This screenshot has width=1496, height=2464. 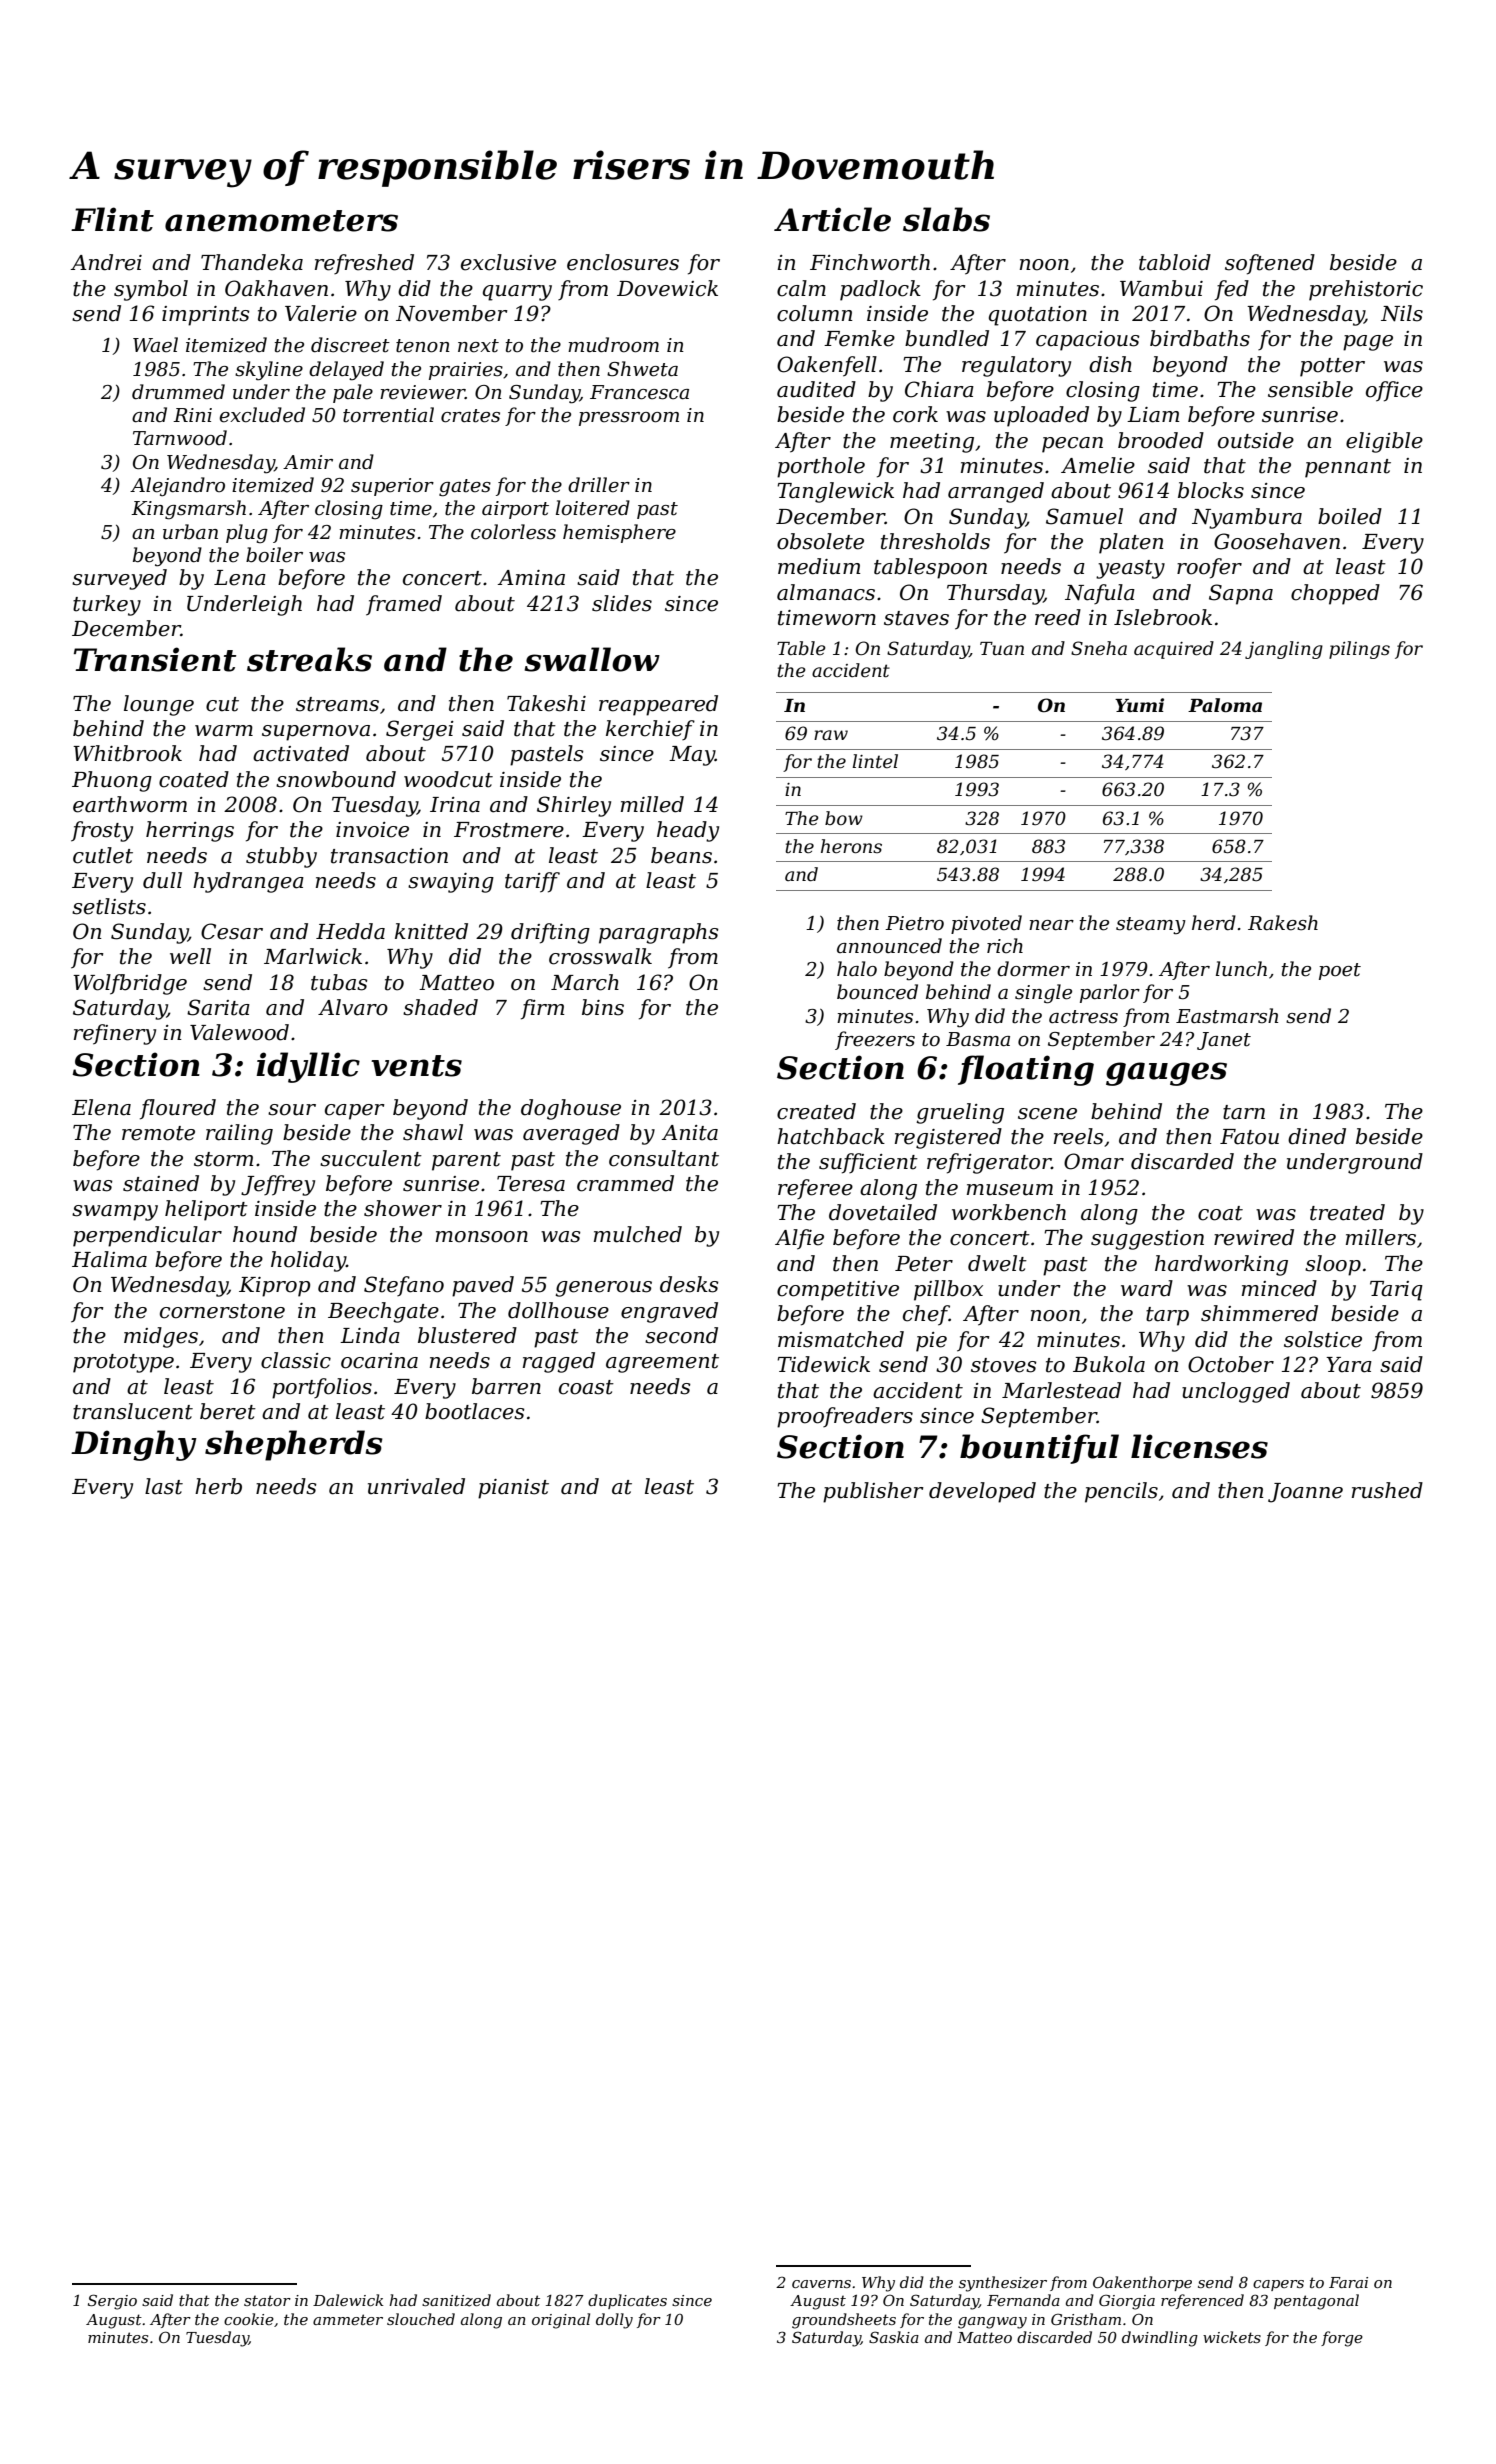 What do you see at coordinates (815, 1189) in the screenshot?
I see `referee` at bounding box center [815, 1189].
